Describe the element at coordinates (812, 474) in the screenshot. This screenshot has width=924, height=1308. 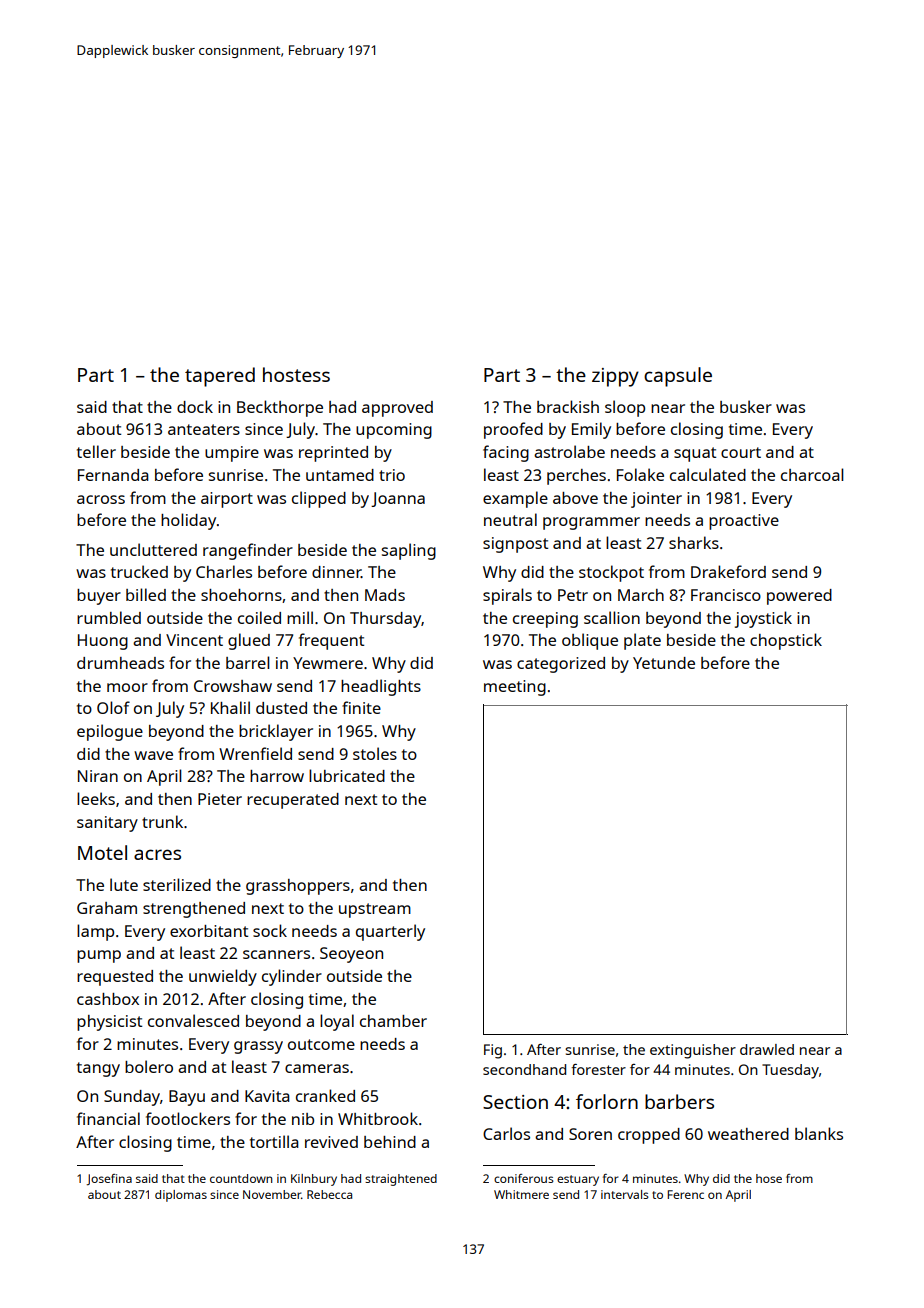
I see `charcoal` at that location.
